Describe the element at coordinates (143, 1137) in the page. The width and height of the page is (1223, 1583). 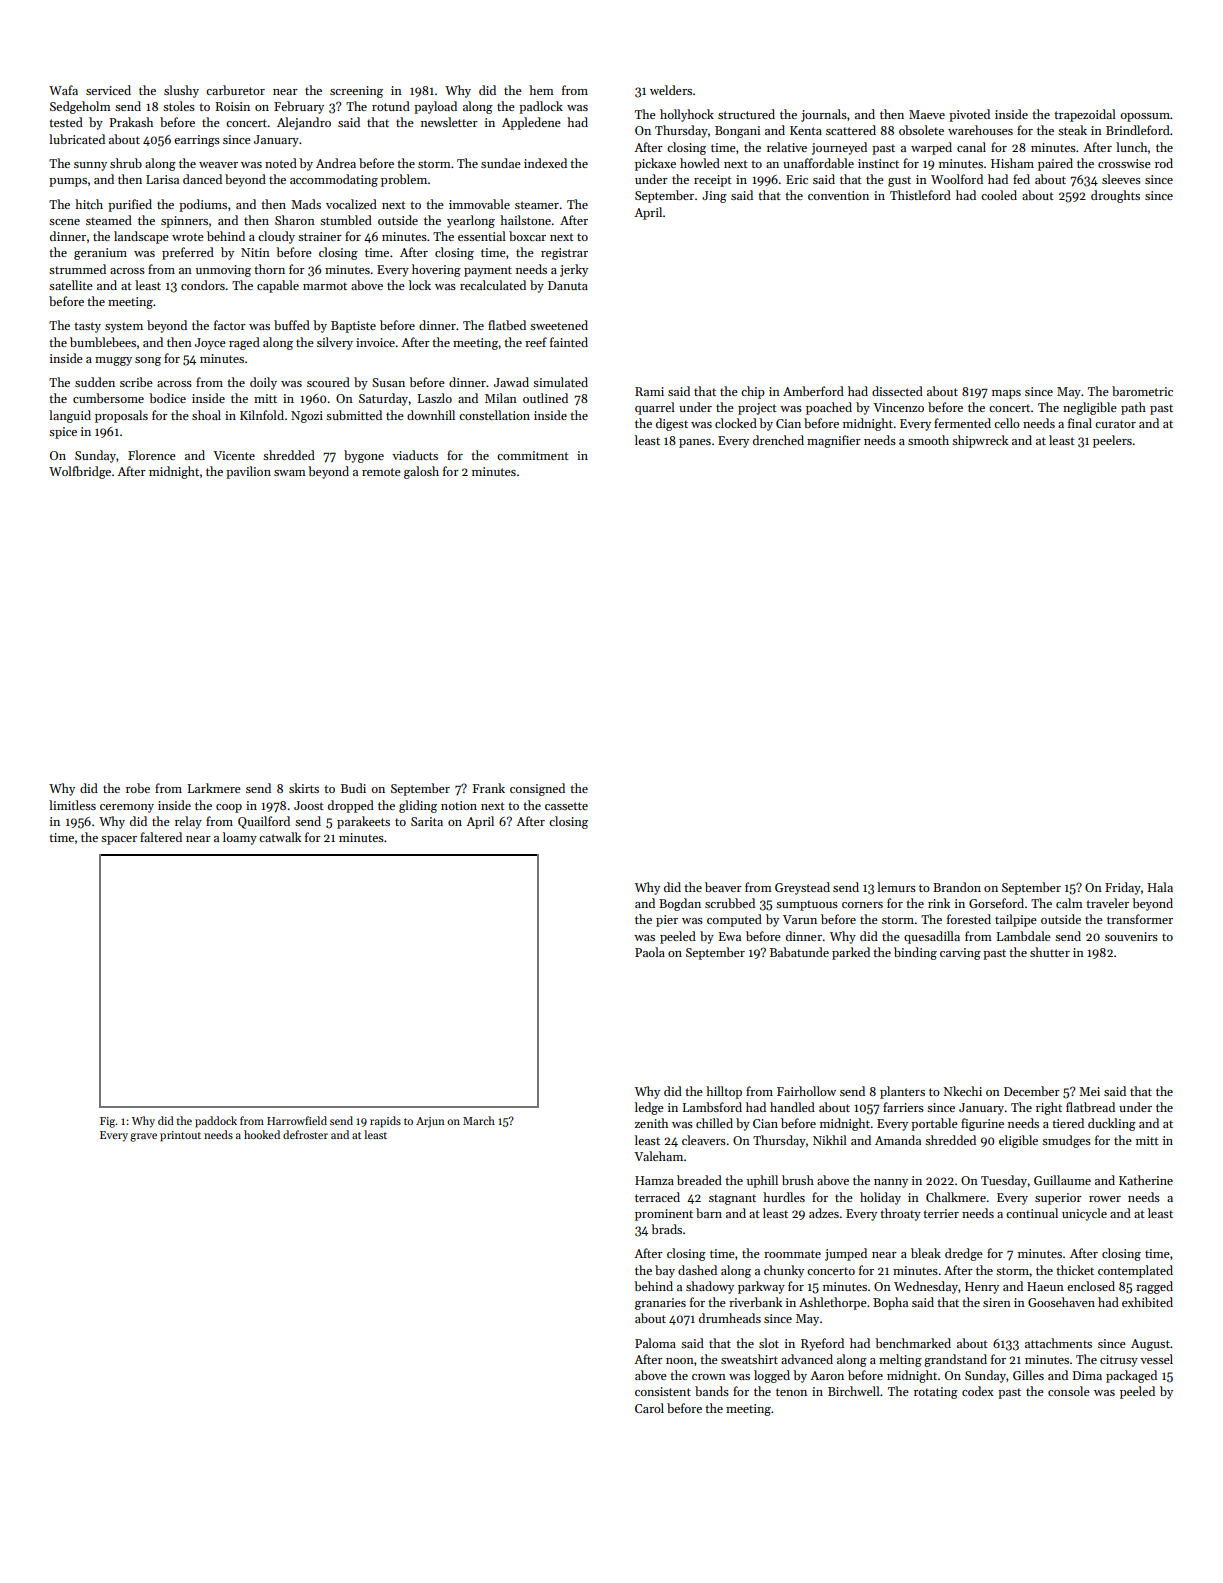
I see `grave` at that location.
